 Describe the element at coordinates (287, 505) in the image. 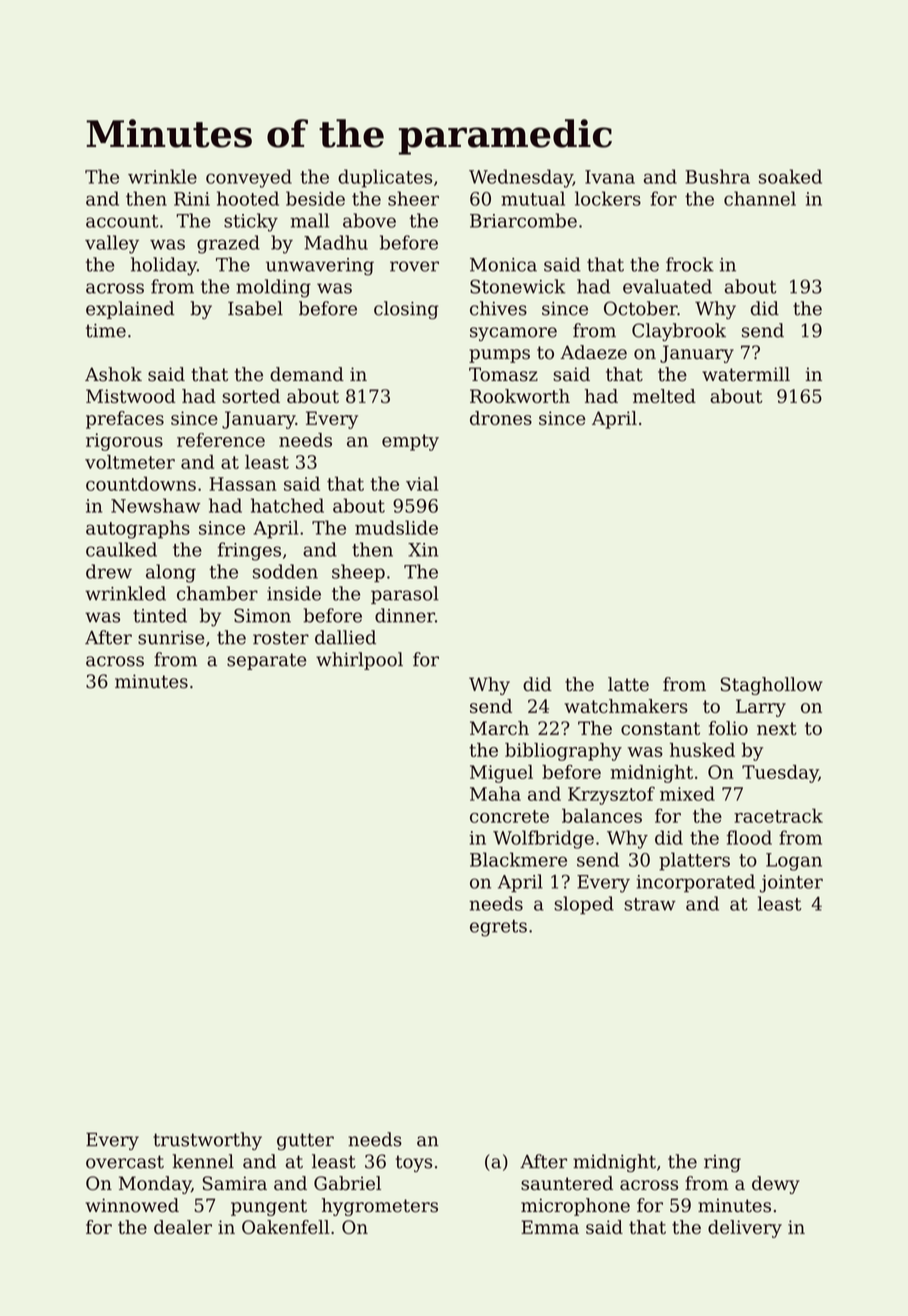

I see `hatched` at that location.
